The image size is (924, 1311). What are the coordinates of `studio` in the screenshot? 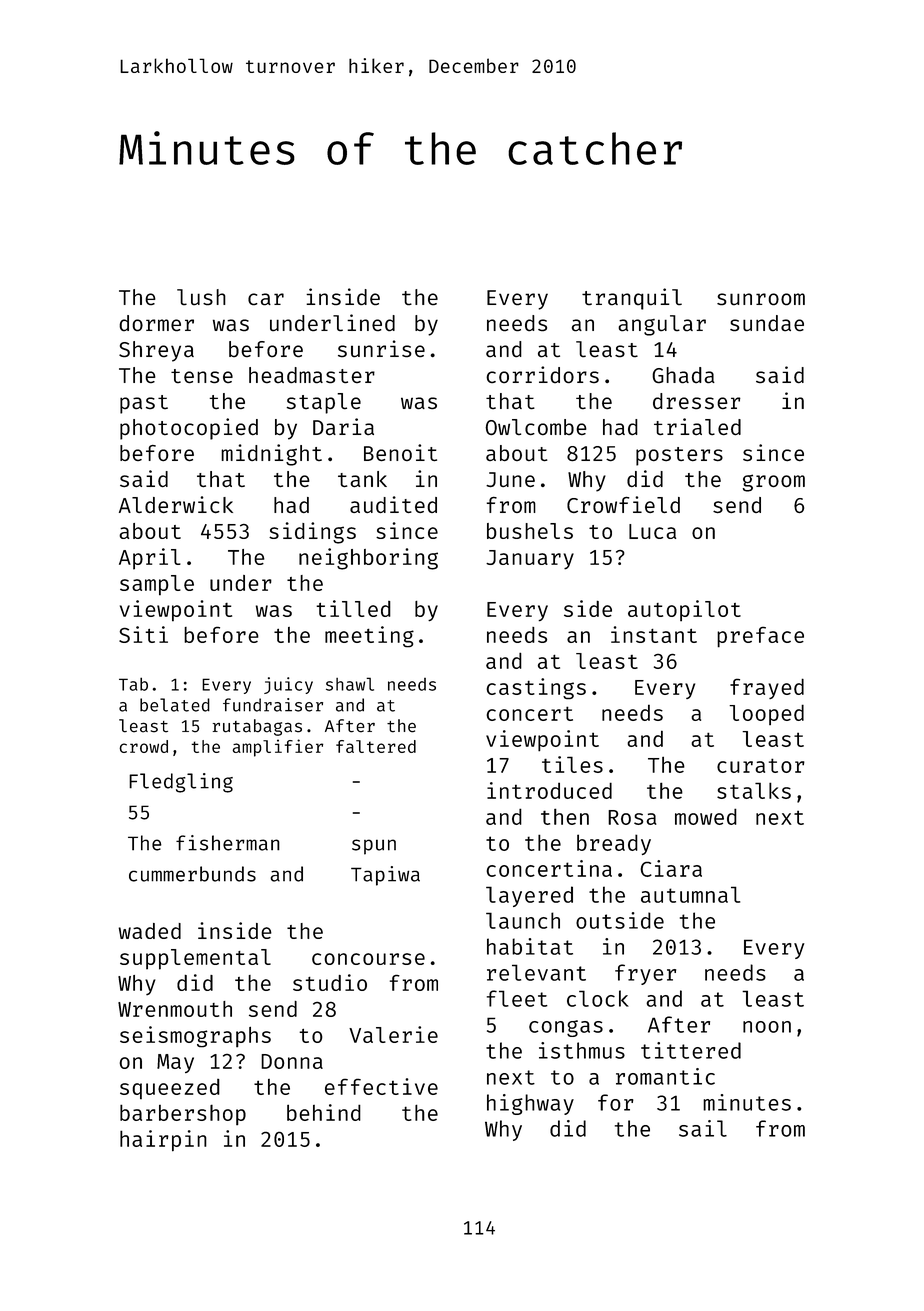 It's located at (330, 982).
